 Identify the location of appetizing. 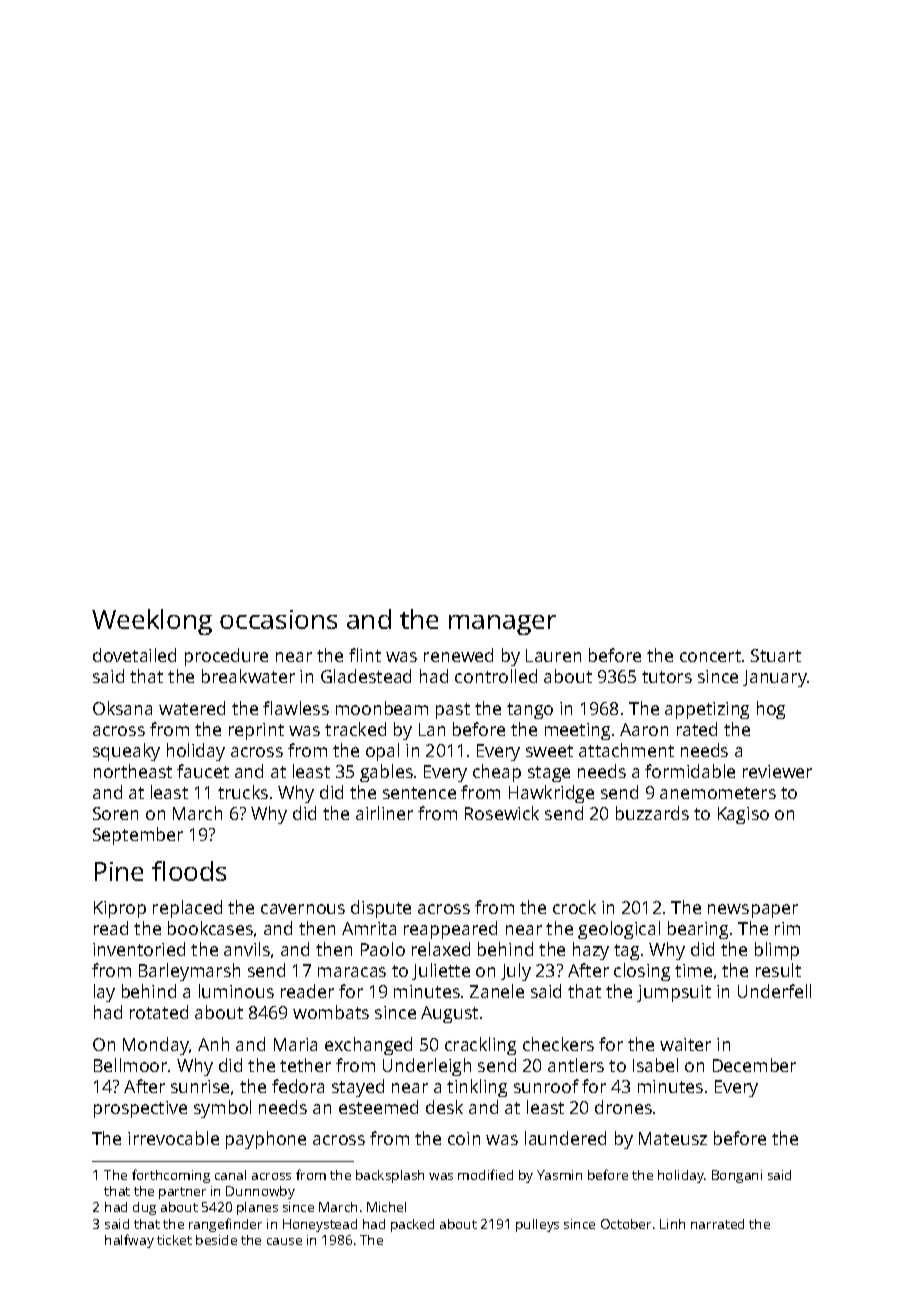
(707, 710).
